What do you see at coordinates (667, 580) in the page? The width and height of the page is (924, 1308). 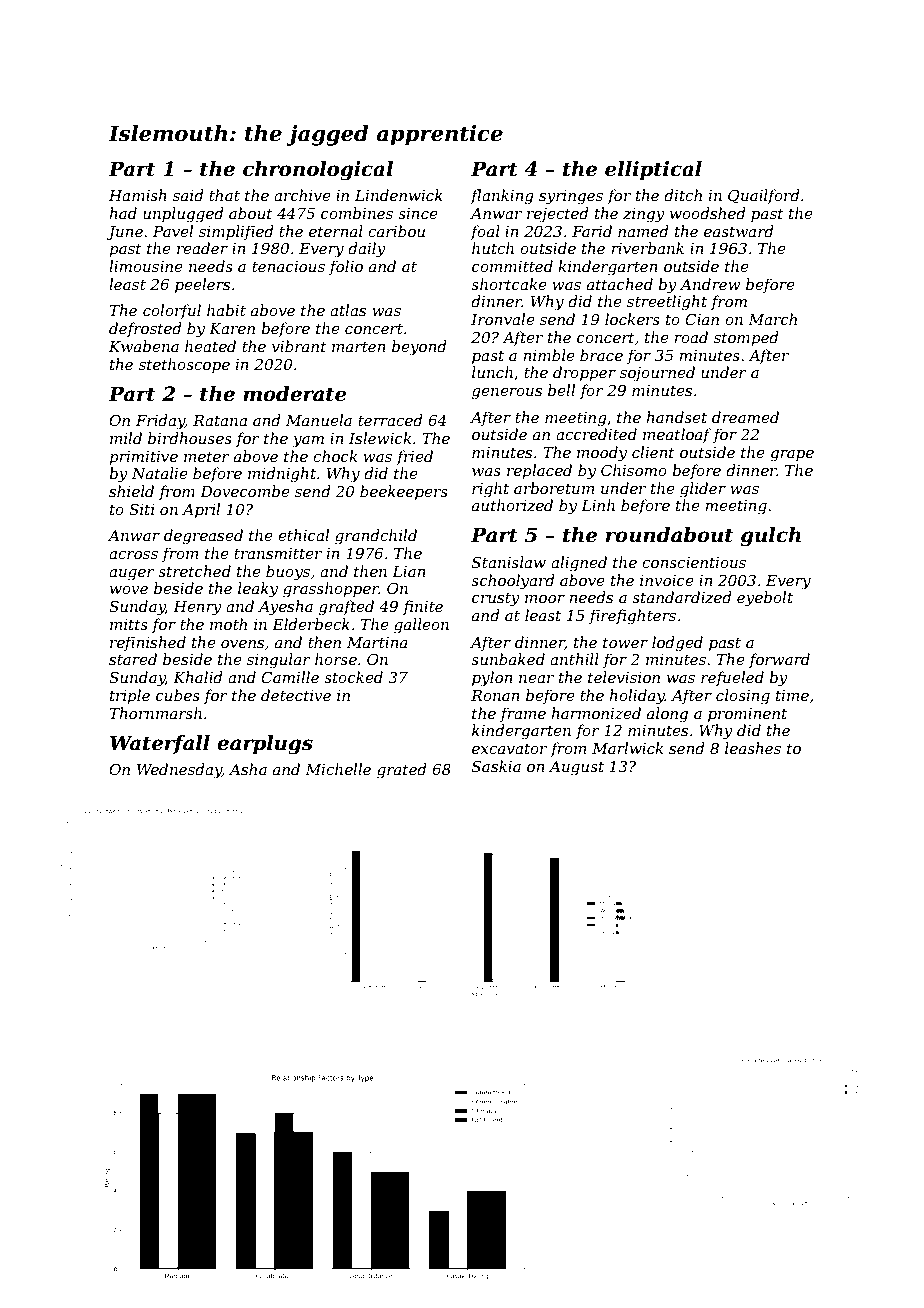 I see `invoice` at bounding box center [667, 580].
